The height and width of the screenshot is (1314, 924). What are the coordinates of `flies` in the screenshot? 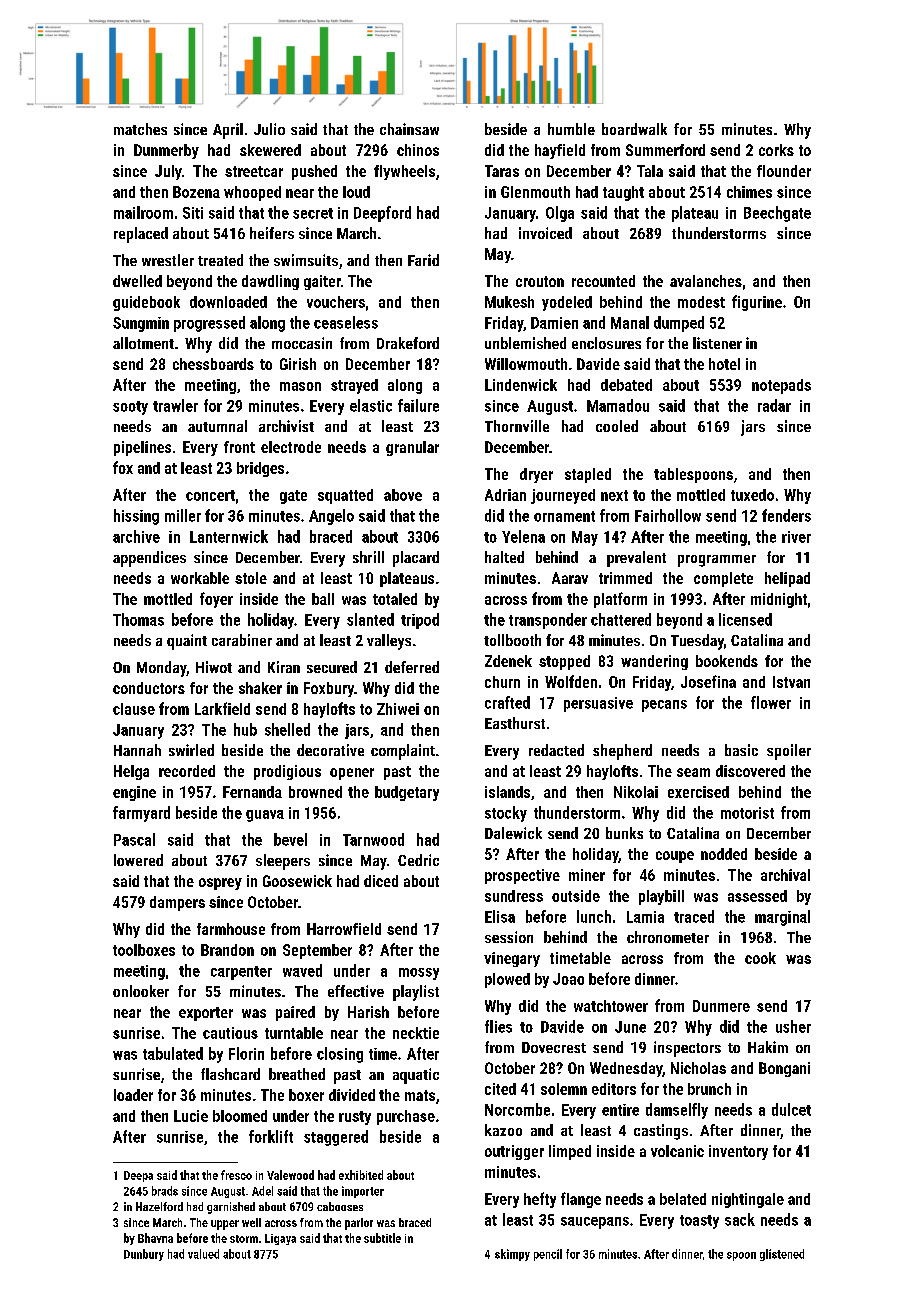 It's located at (498, 1026).
